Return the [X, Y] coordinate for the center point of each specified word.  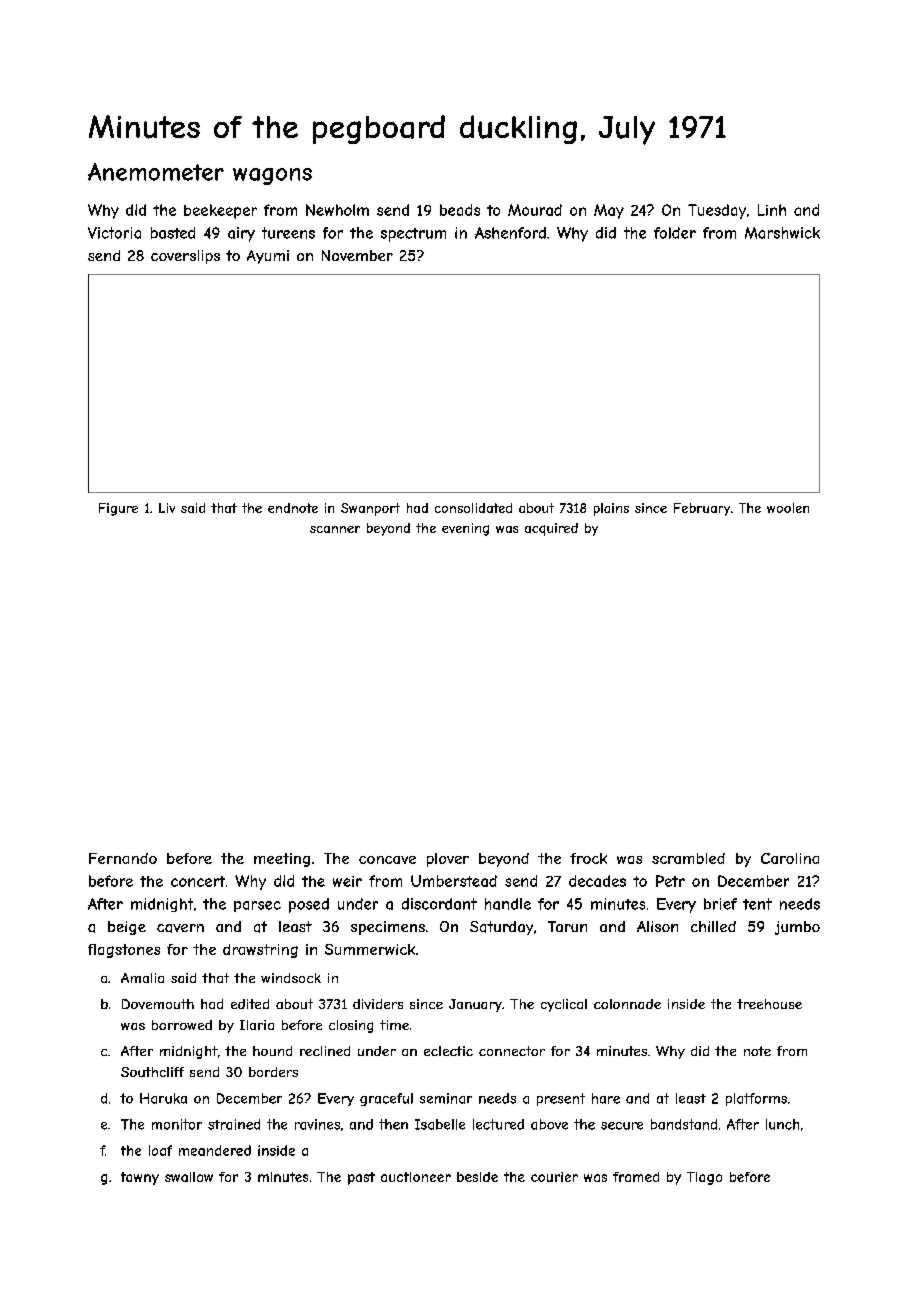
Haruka [163, 1098]
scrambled [688, 858]
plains [611, 509]
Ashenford [510, 233]
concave [387, 860]
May [609, 211]
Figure [118, 509]
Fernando [123, 858]
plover [448, 860]
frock [588, 858]
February [702, 509]
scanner [335, 529]
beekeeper [220, 211]
